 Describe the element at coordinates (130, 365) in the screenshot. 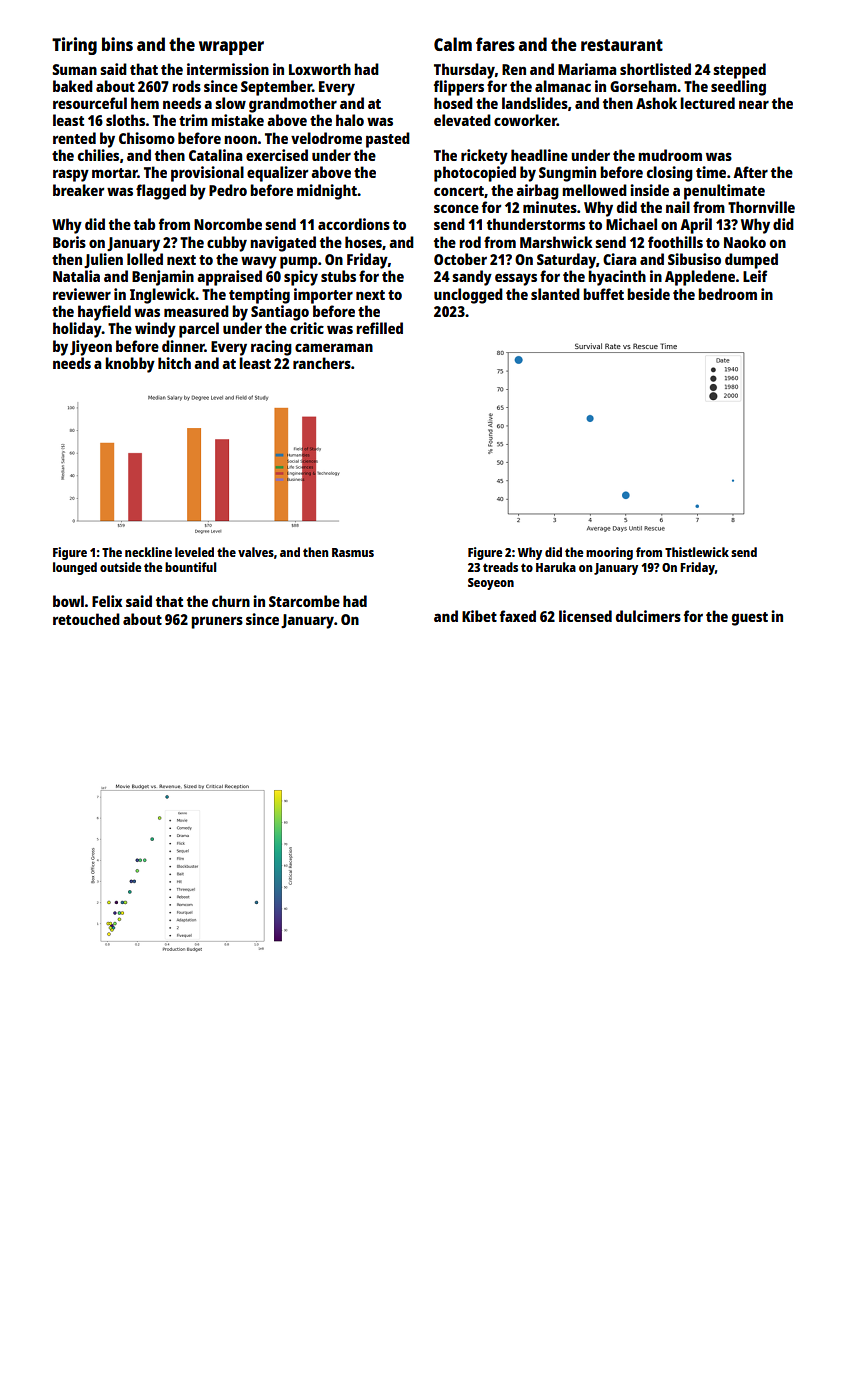

I see `knobby` at that location.
